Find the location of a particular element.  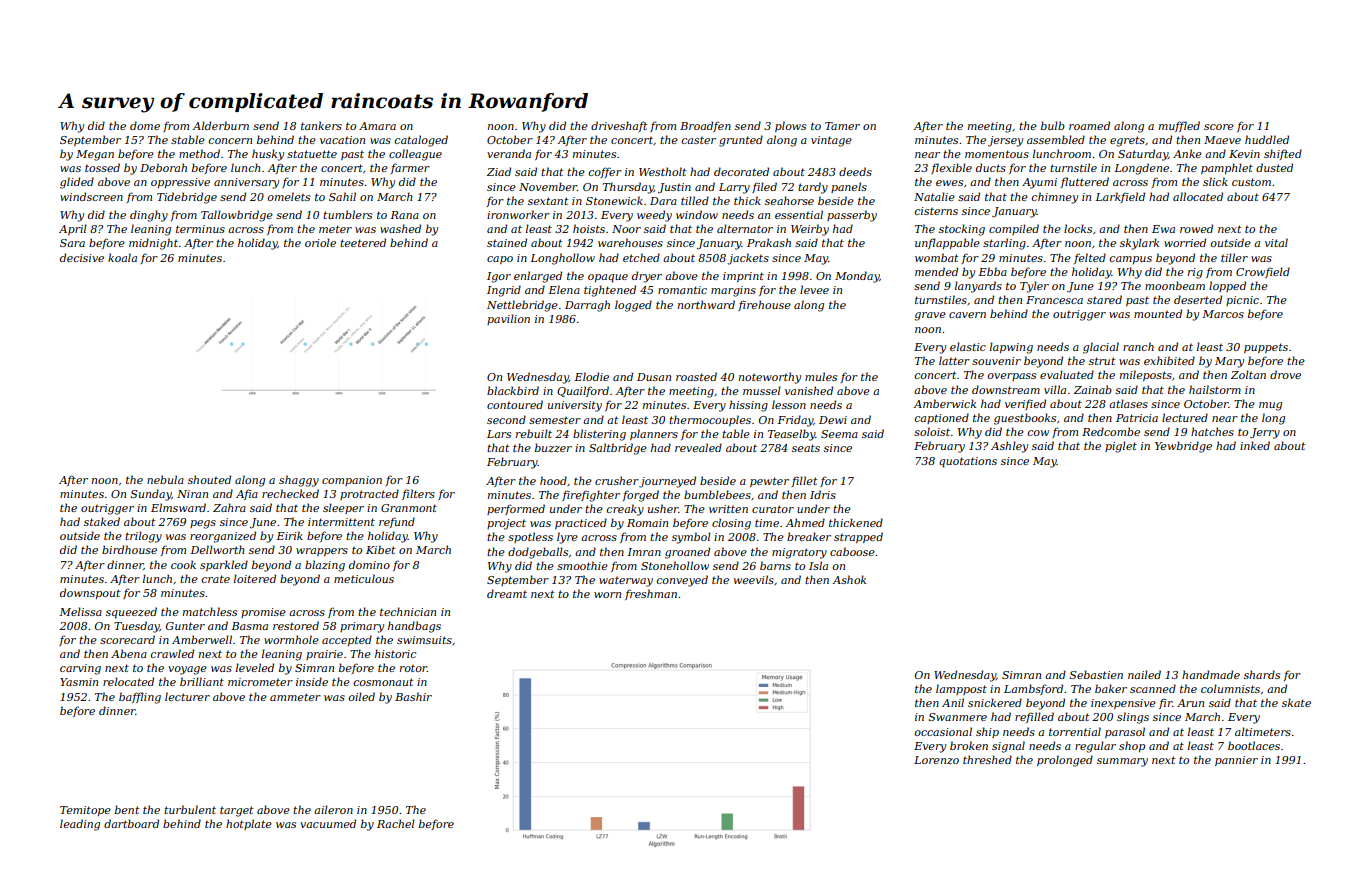

roasted is located at coordinates (696, 376).
